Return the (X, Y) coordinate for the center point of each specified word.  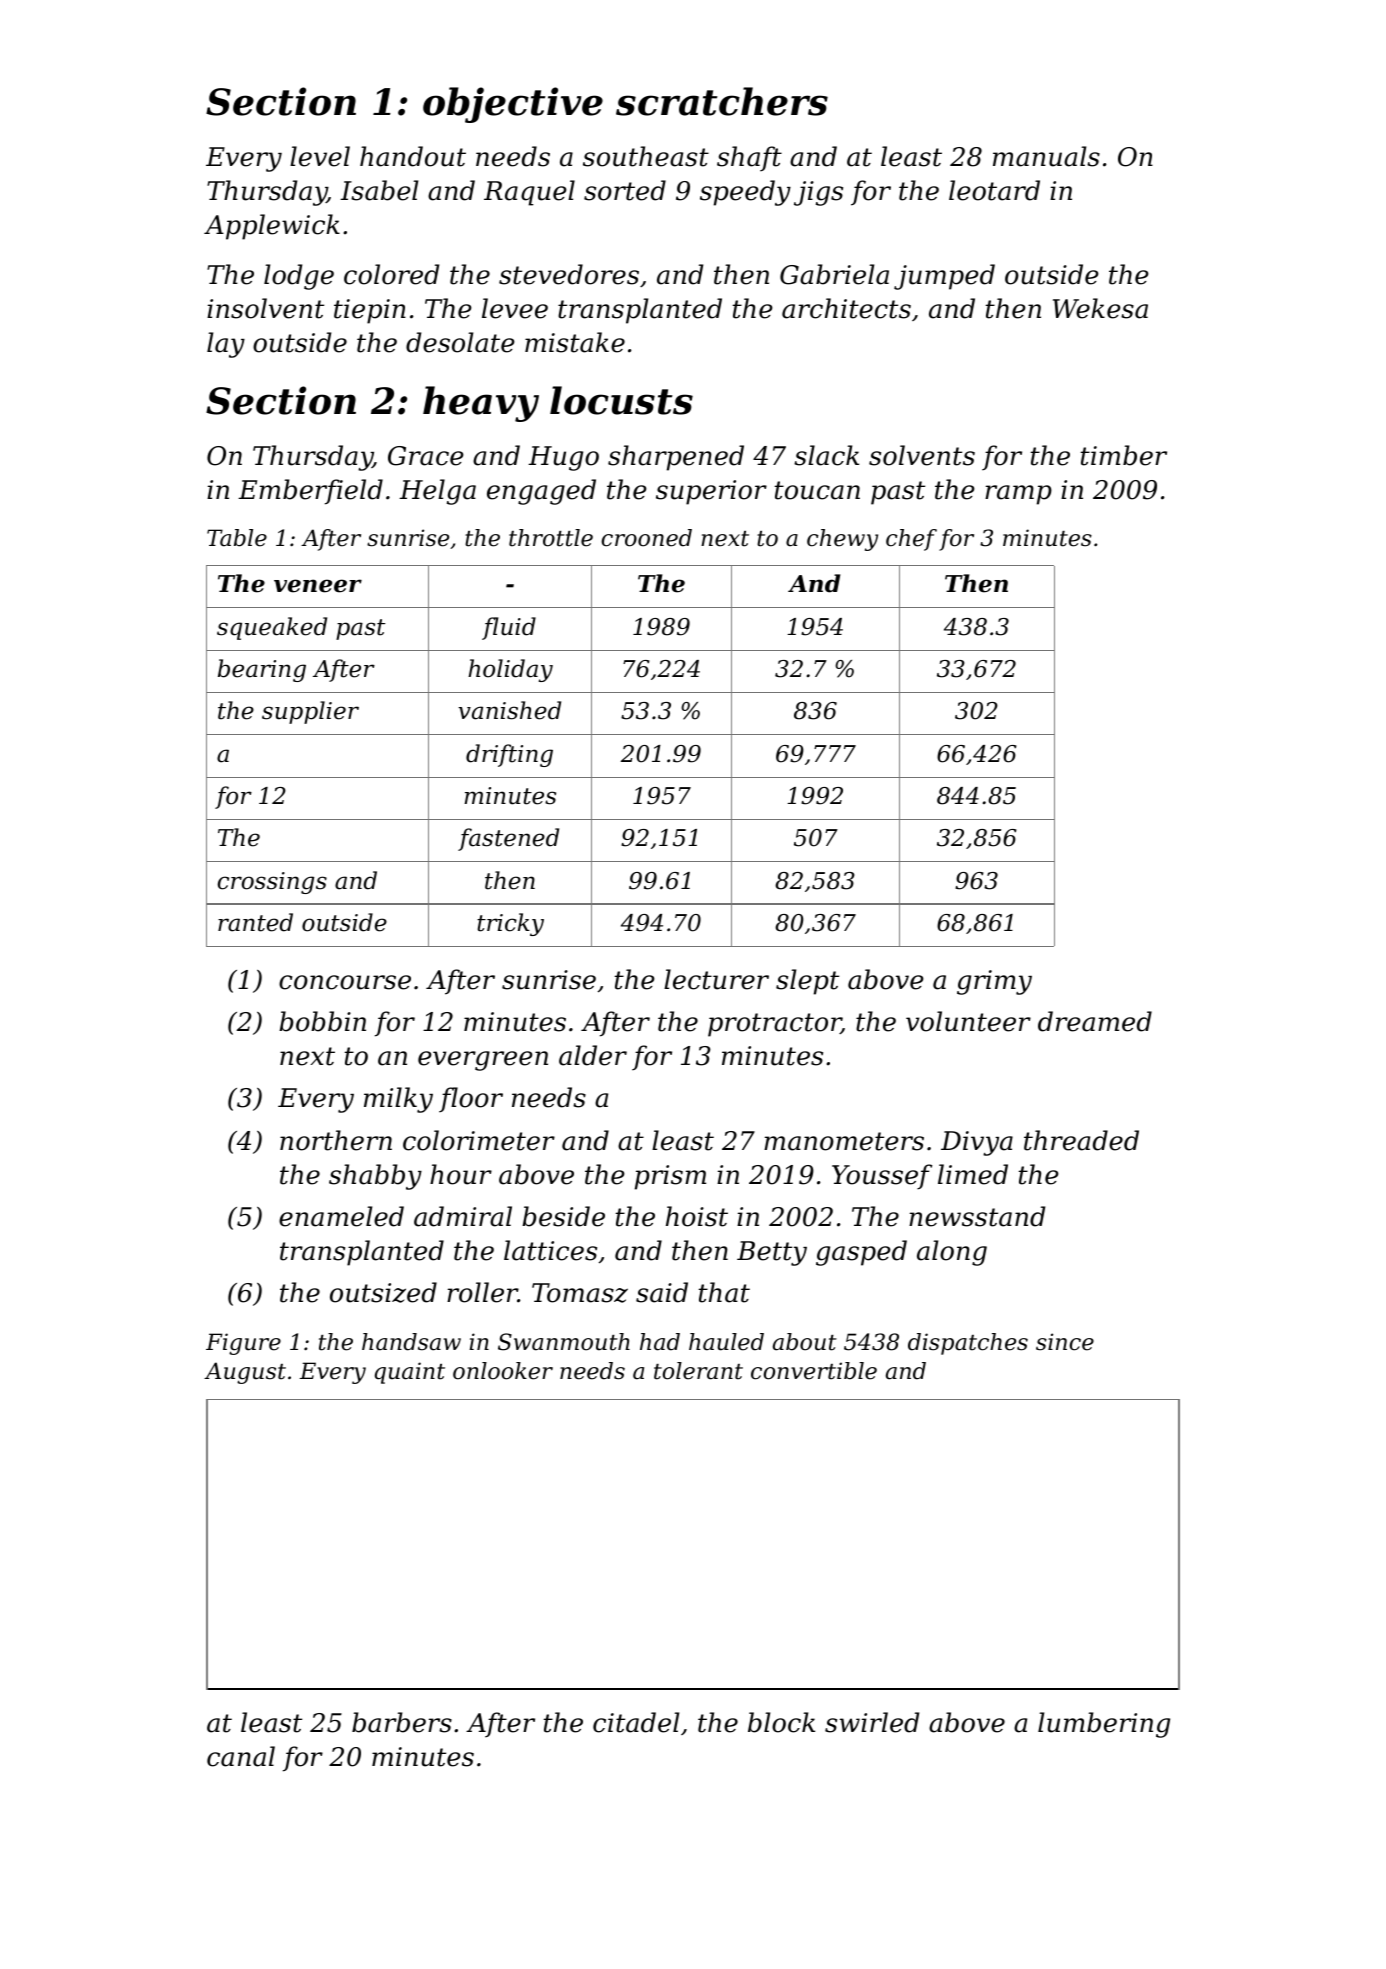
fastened (508, 839)
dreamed (1095, 1021)
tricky (510, 924)
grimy (994, 982)
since (1065, 1342)
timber (1124, 455)
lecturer (716, 979)
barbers (402, 1722)
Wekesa (1100, 308)
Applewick (272, 227)
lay (226, 345)
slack (826, 455)
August (245, 1373)
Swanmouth (564, 1342)
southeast (646, 156)
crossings (272, 883)
